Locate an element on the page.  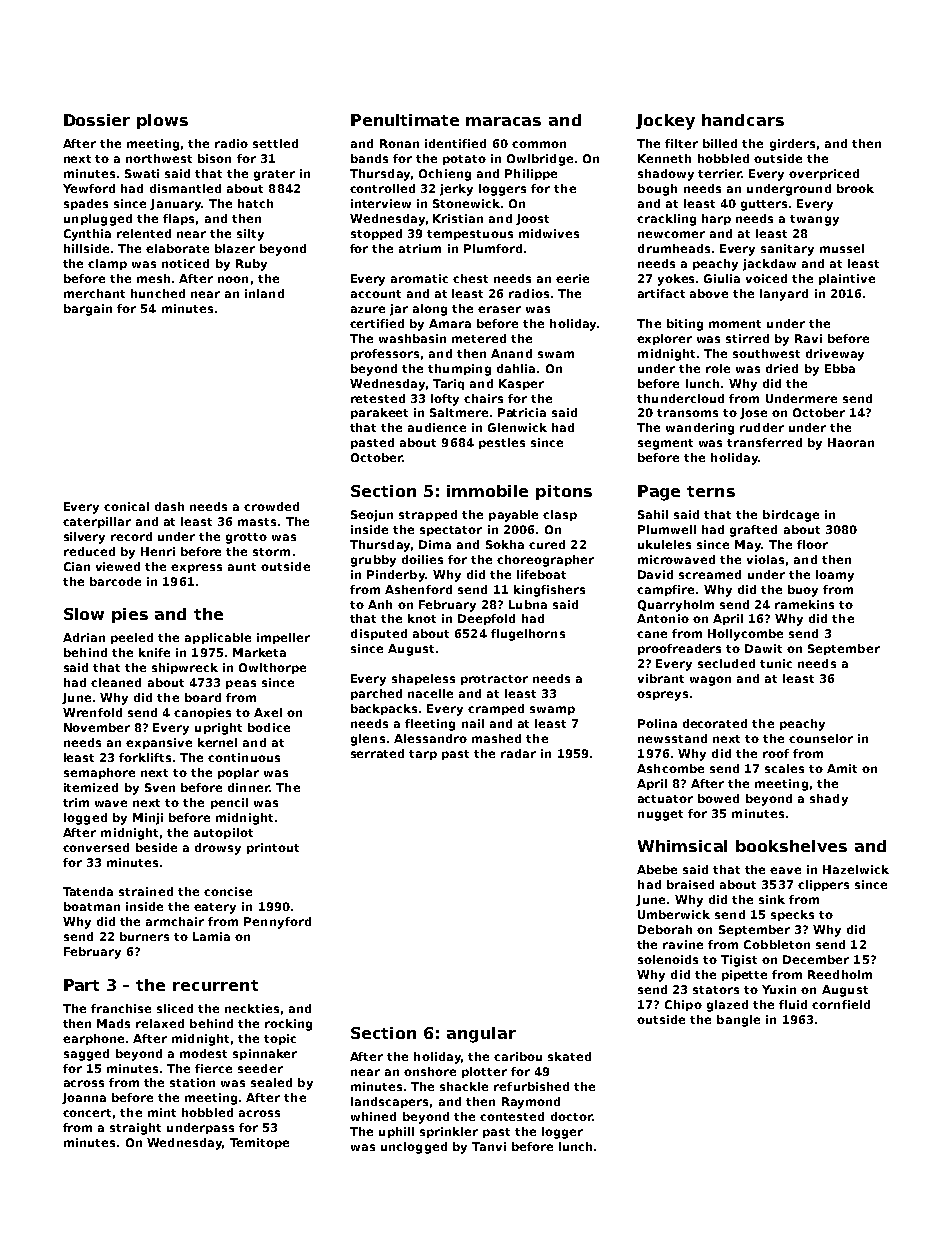
straight is located at coordinates (135, 1129).
